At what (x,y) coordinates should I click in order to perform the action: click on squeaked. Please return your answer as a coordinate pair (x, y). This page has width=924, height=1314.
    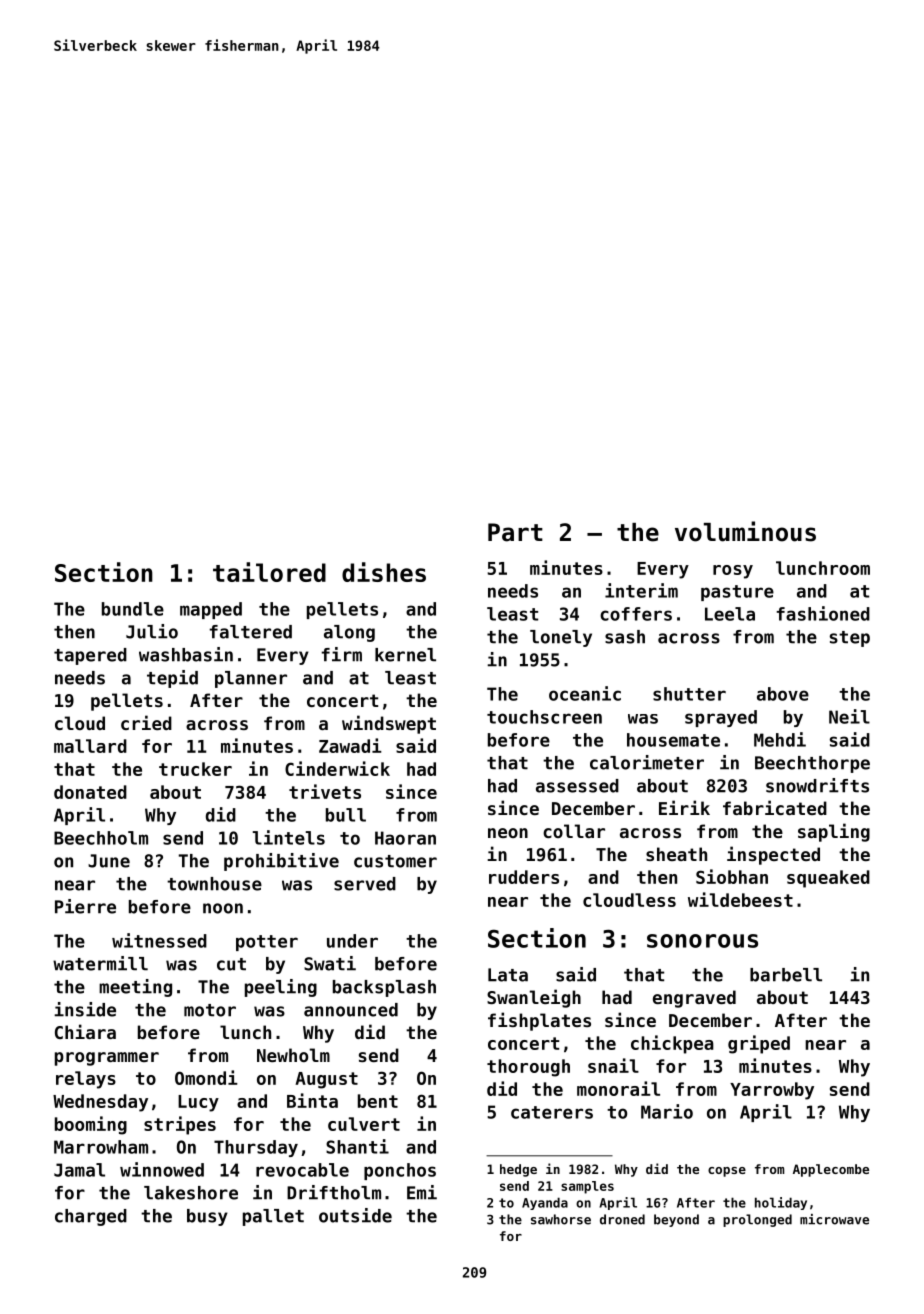
    Looking at the image, I should click on (828, 879).
